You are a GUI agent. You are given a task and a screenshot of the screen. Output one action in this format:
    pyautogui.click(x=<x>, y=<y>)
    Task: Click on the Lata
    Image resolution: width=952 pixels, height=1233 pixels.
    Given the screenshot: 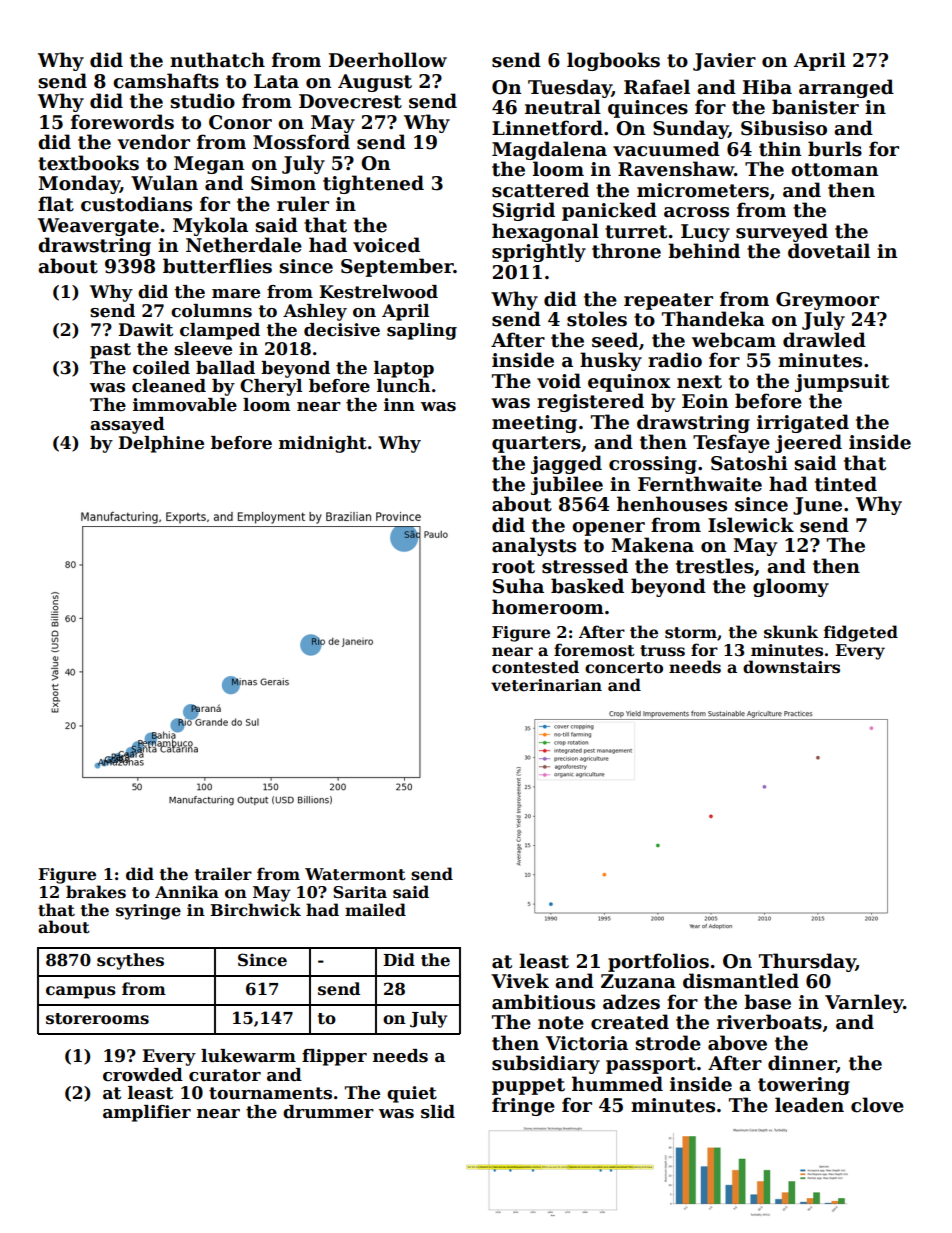 What is the action you would take?
    pyautogui.click(x=276, y=81)
